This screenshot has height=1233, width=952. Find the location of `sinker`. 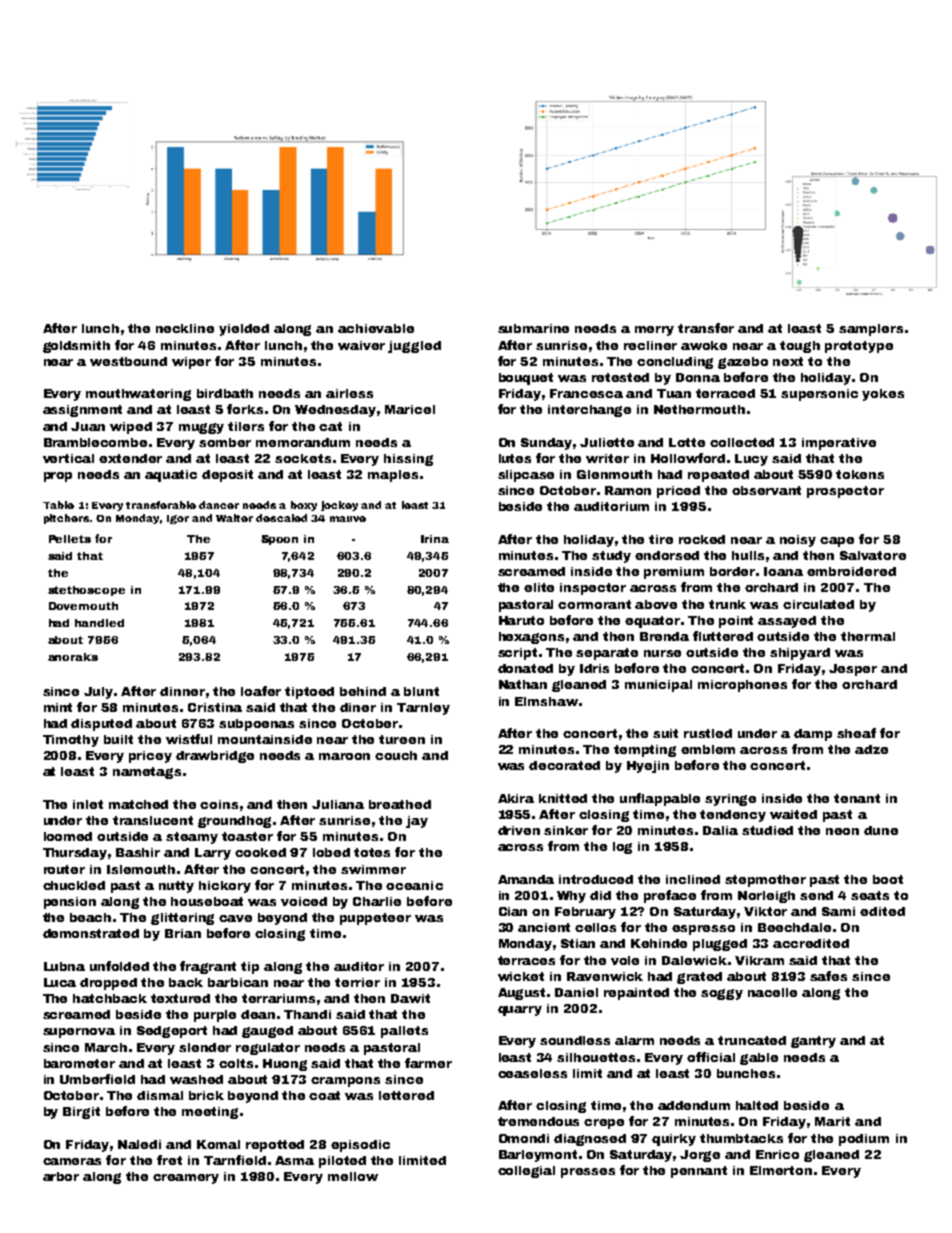

sinker is located at coordinates (566, 830).
